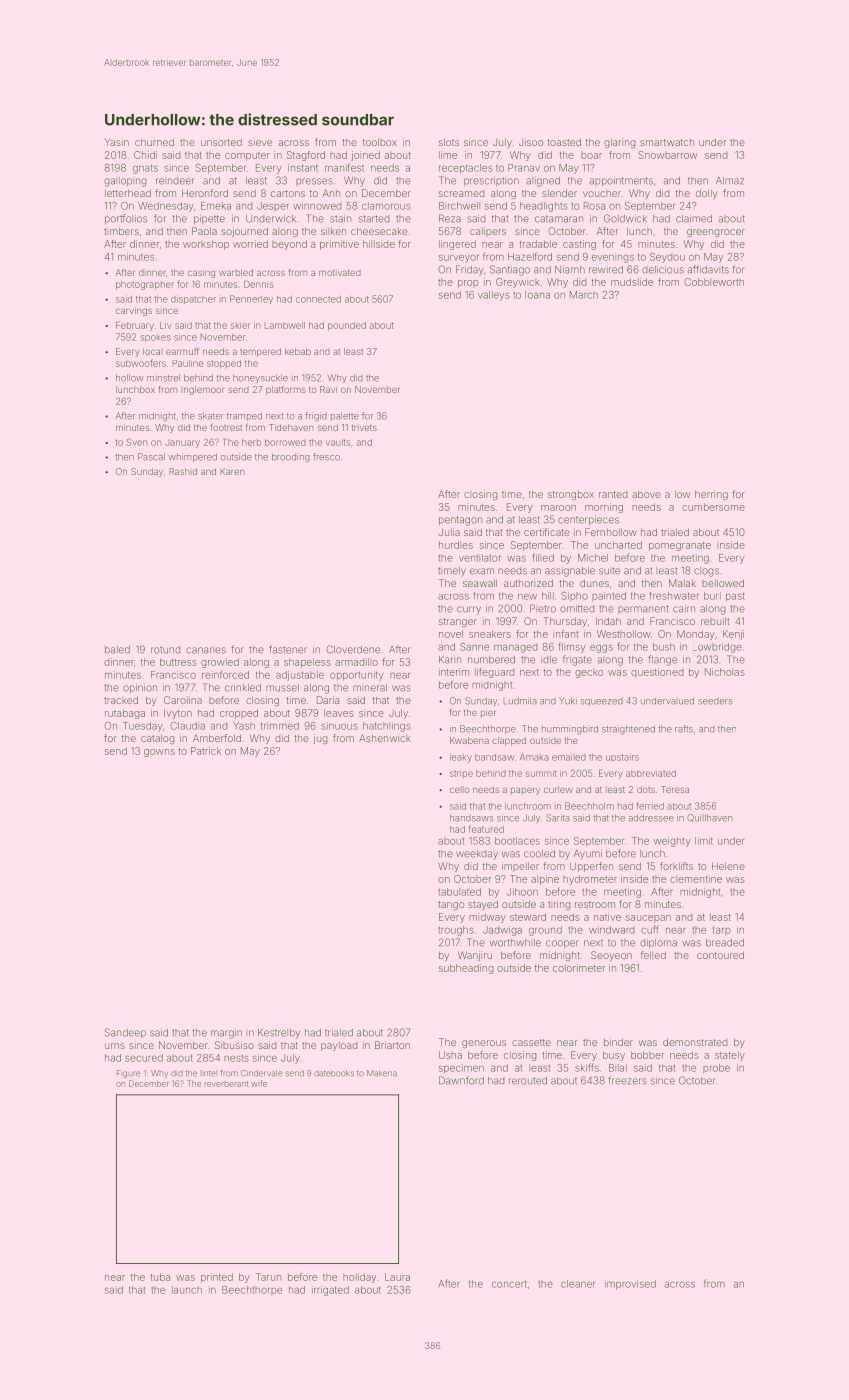 The image size is (849, 1400). Describe the element at coordinates (706, 572) in the screenshot. I see `clogs` at that location.
